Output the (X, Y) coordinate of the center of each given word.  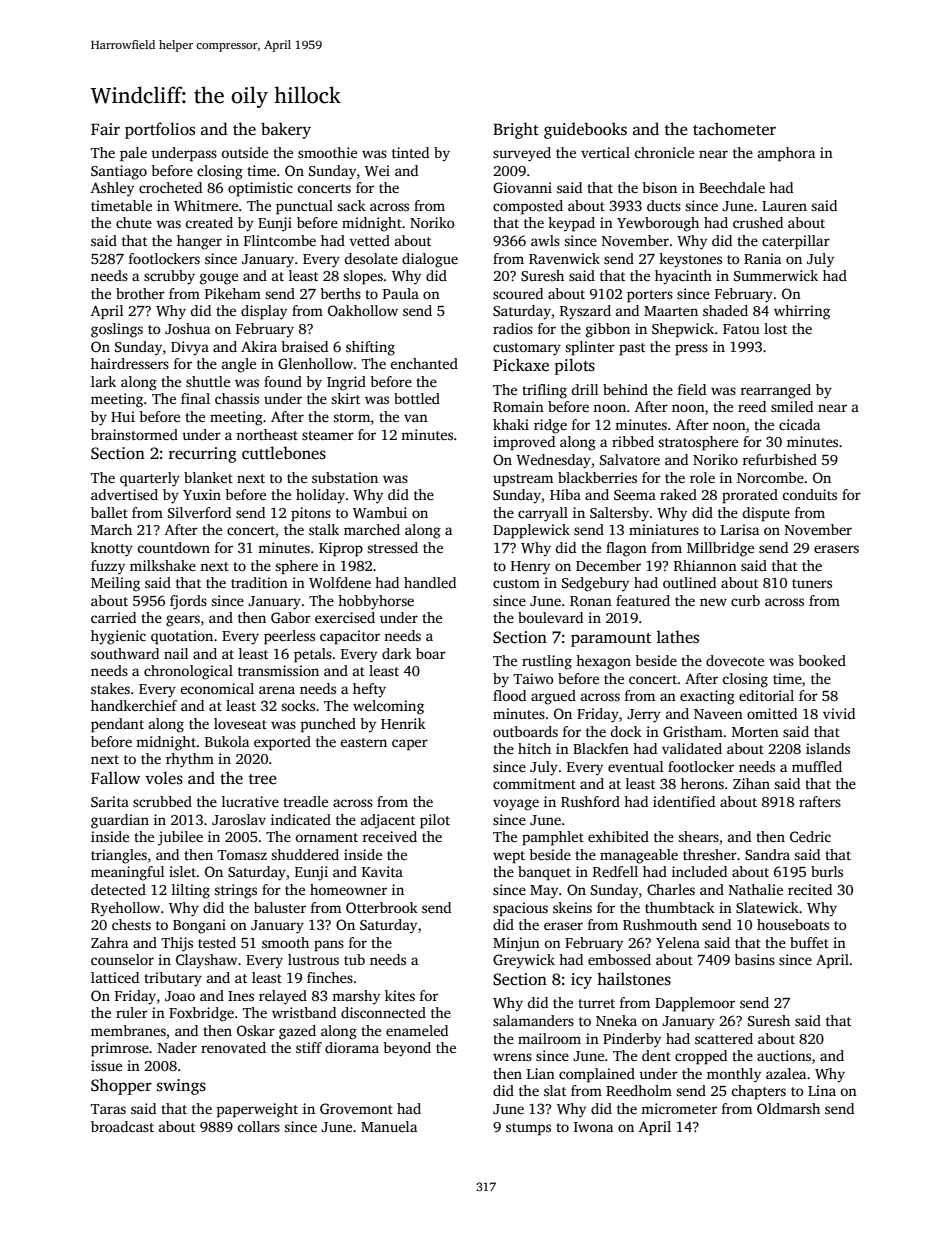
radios (513, 328)
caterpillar (796, 242)
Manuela (389, 1126)
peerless (289, 637)
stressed (392, 547)
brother (140, 293)
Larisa (740, 529)
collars (259, 1126)
